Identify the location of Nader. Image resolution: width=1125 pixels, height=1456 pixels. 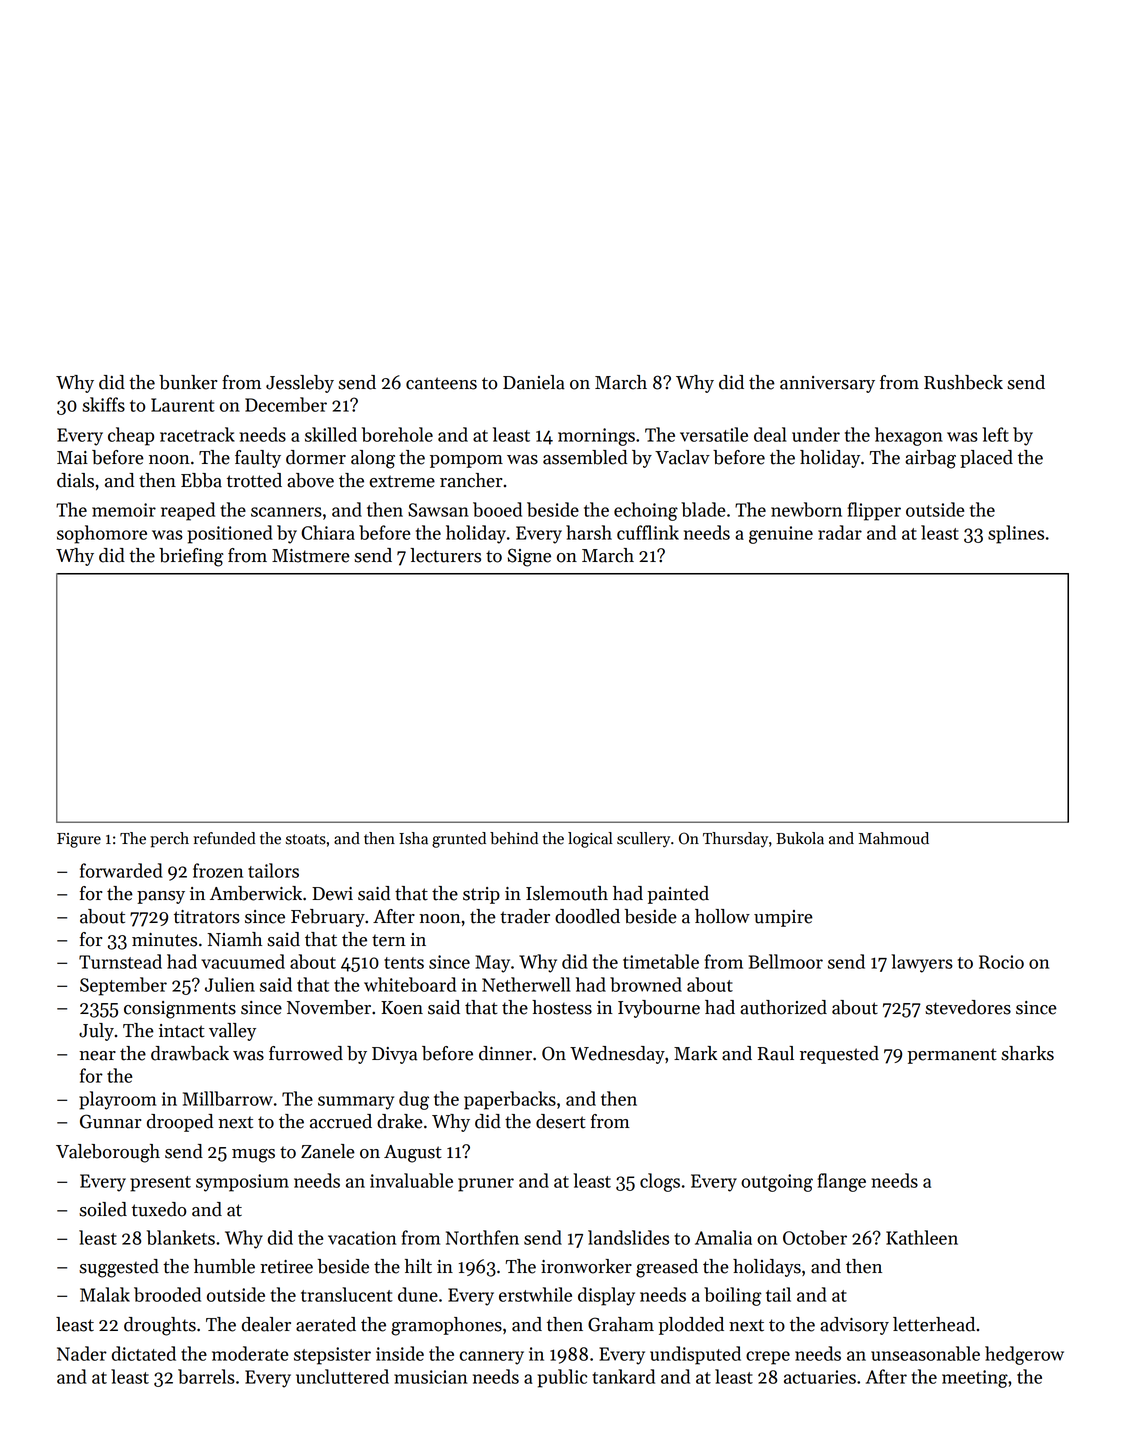
(82, 1353).
